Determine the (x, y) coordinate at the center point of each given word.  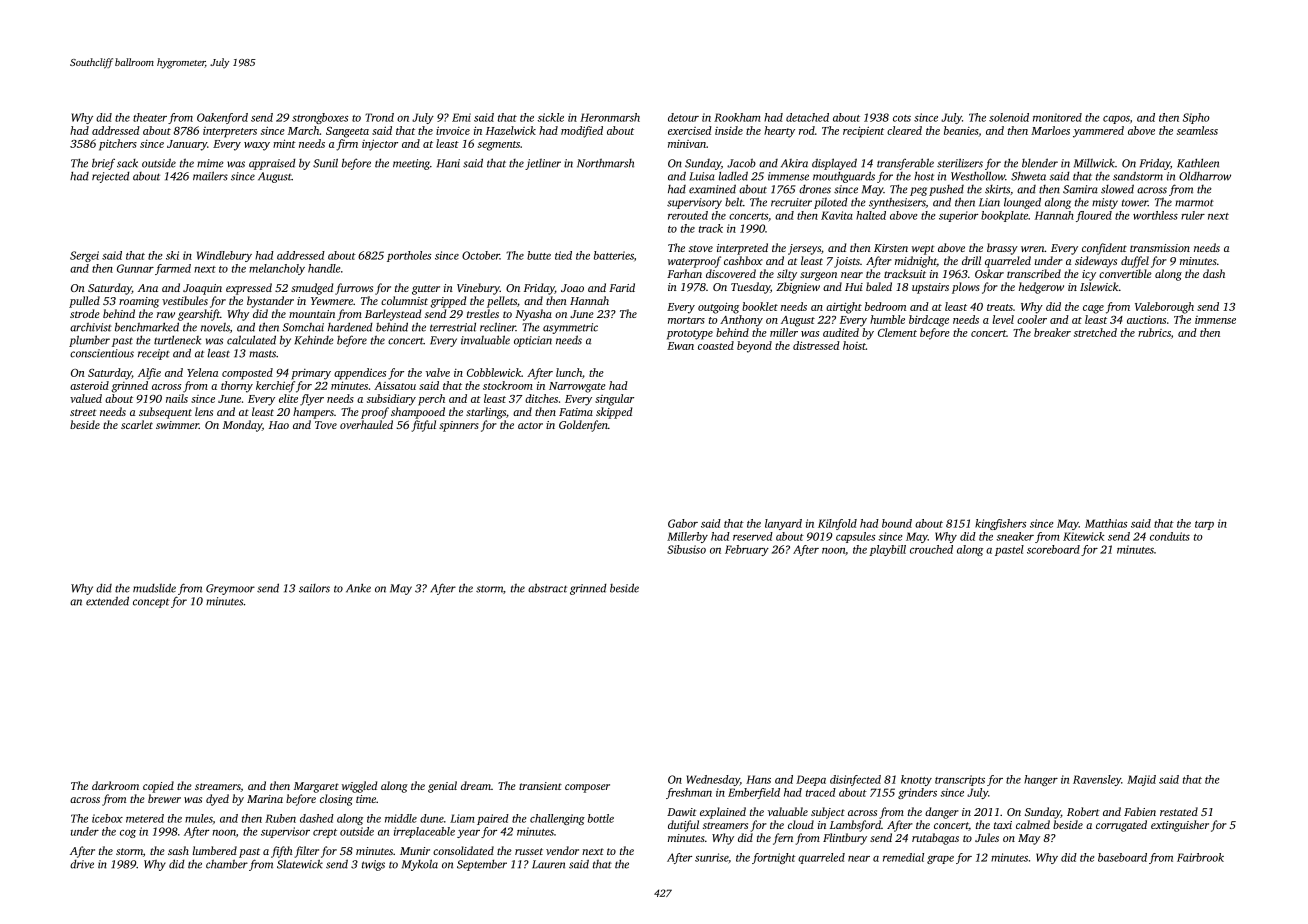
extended (107, 601)
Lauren (548, 864)
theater (150, 117)
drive (82, 864)
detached (807, 117)
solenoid (1009, 117)
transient (540, 786)
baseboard (1122, 857)
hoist (854, 345)
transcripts (960, 780)
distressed (816, 345)
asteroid (89, 385)
